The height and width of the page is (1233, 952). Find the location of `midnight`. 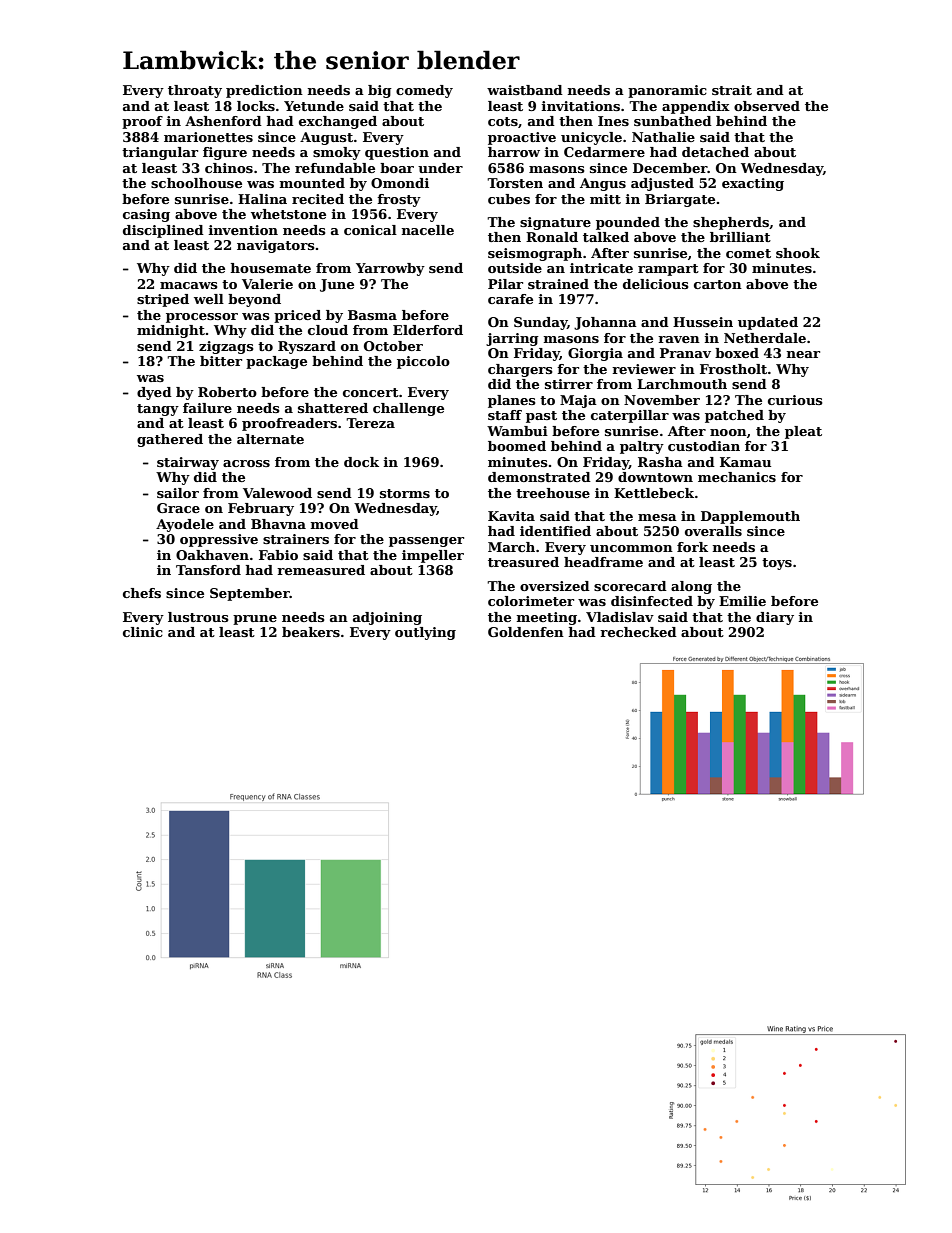

midnight is located at coordinates (171, 331).
